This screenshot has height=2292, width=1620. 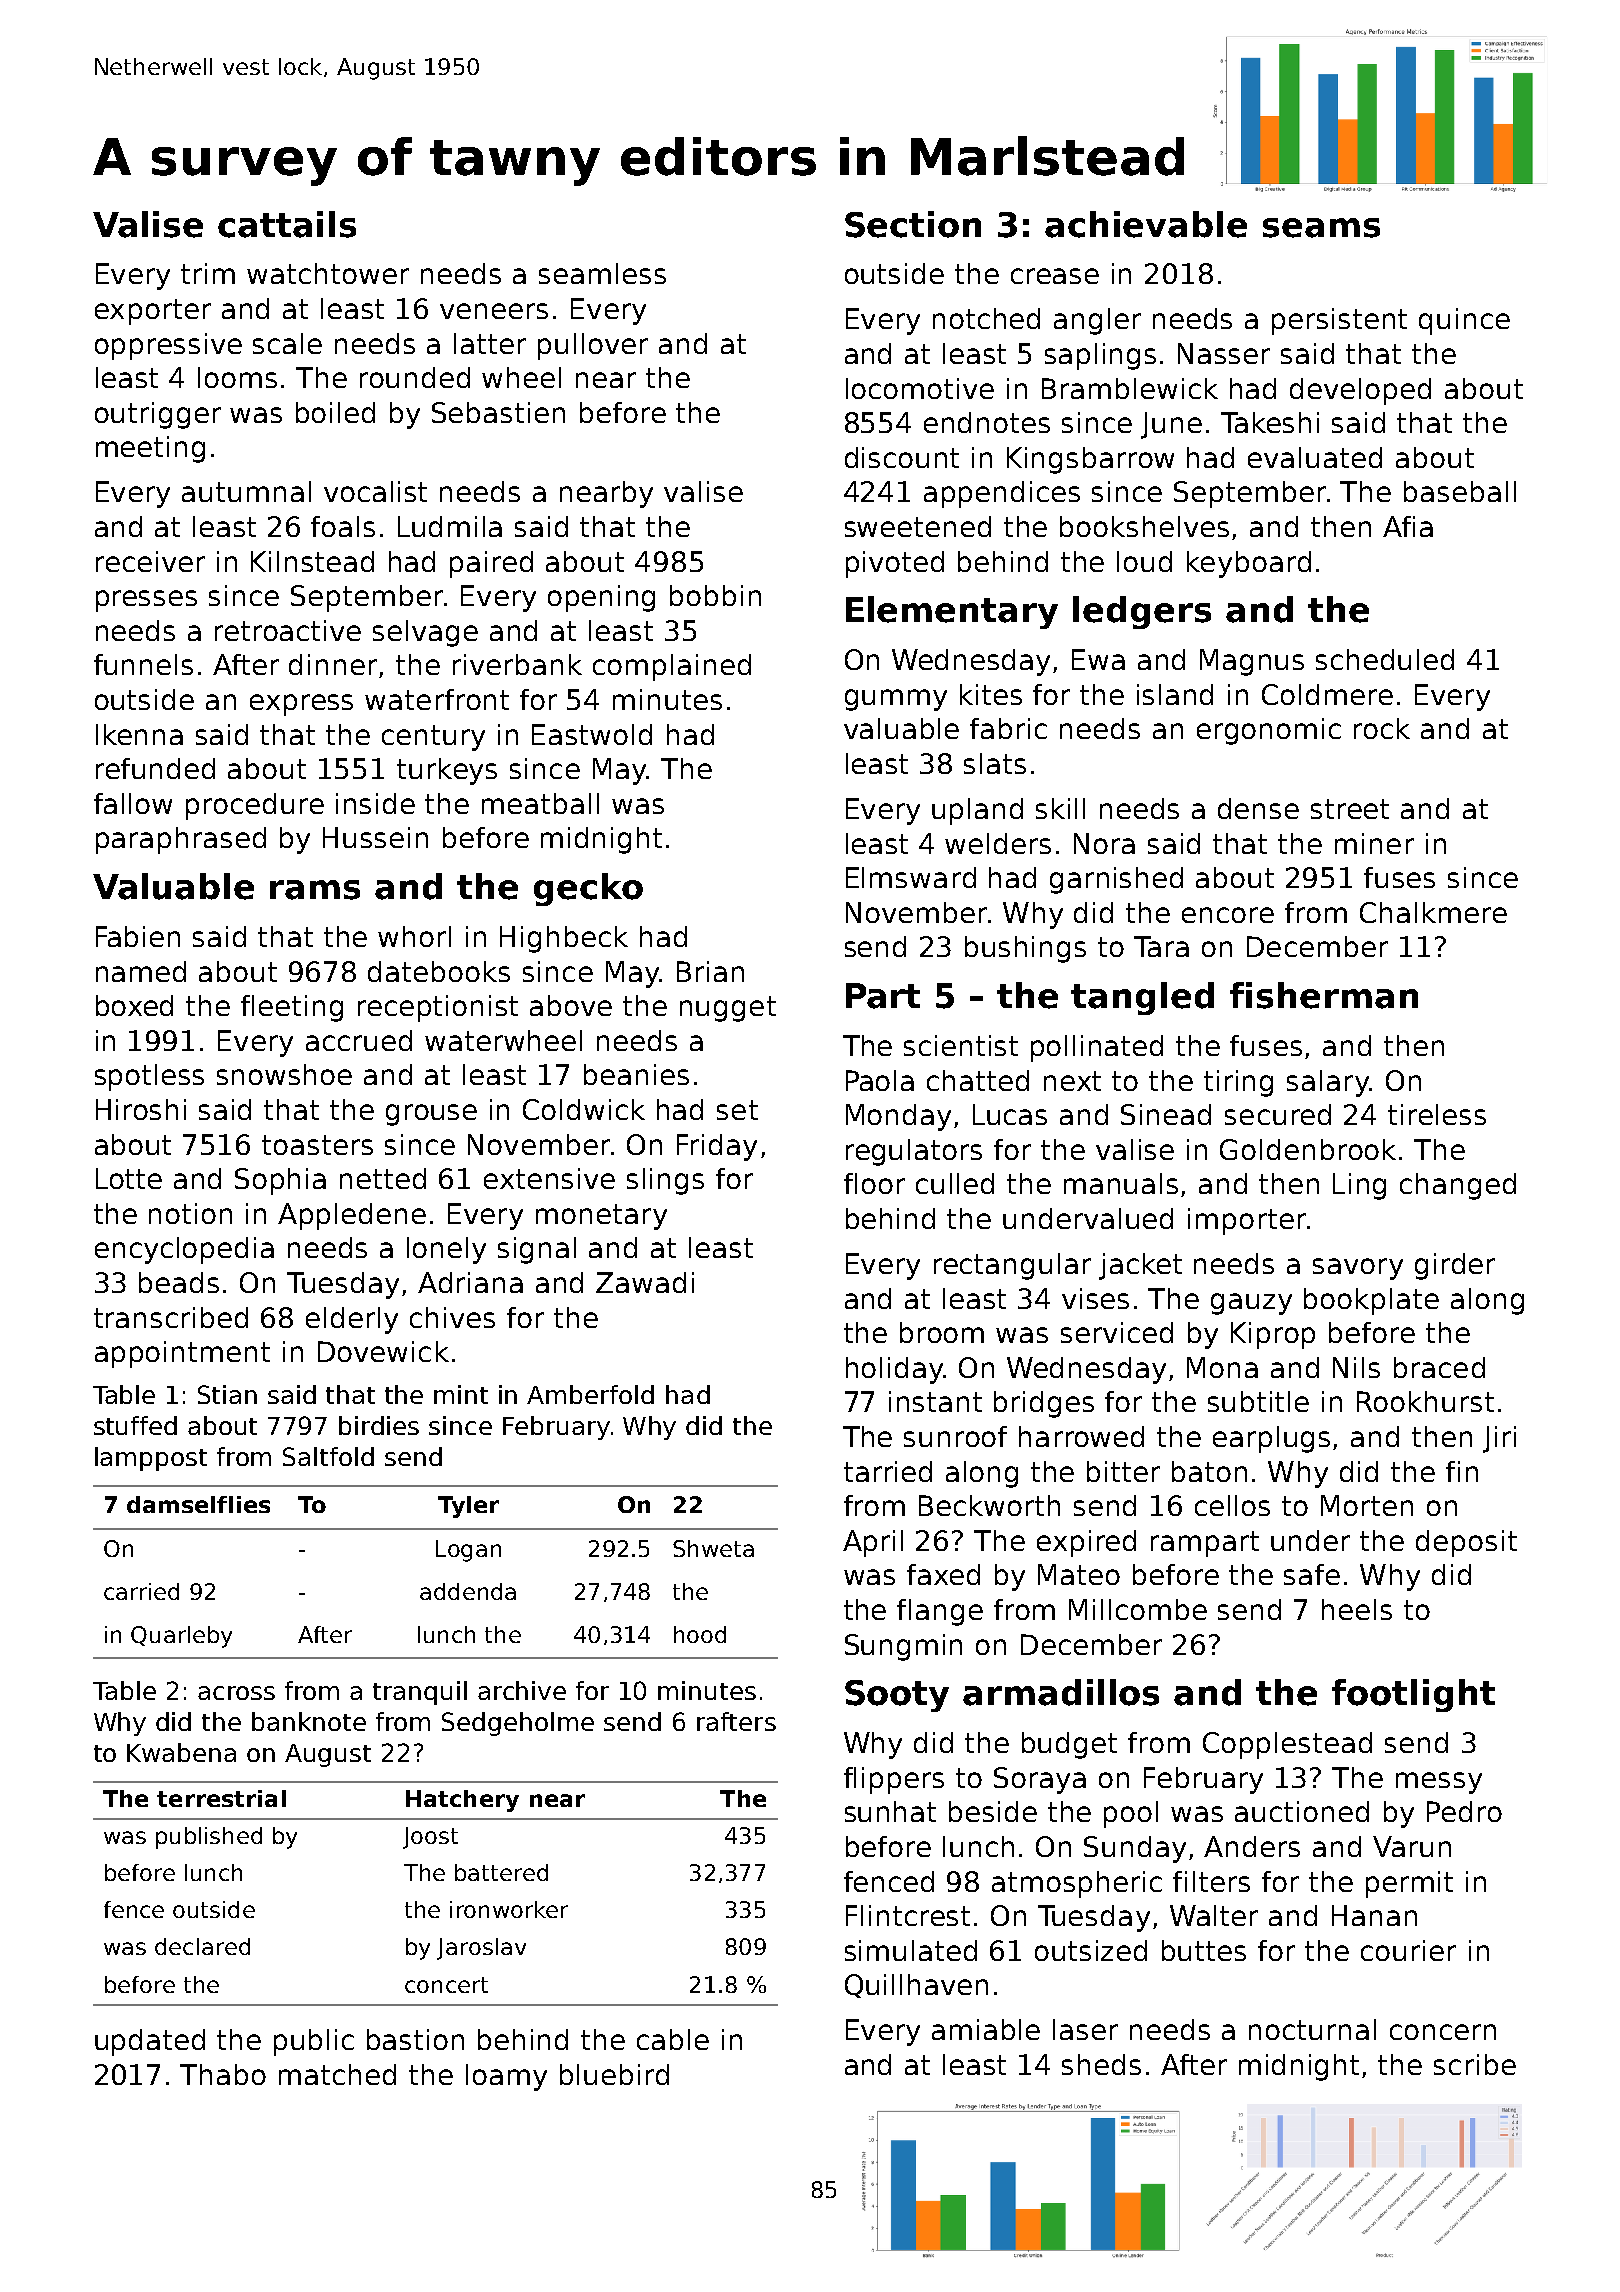 What do you see at coordinates (223, 2074) in the screenshot?
I see `Thabo` at bounding box center [223, 2074].
